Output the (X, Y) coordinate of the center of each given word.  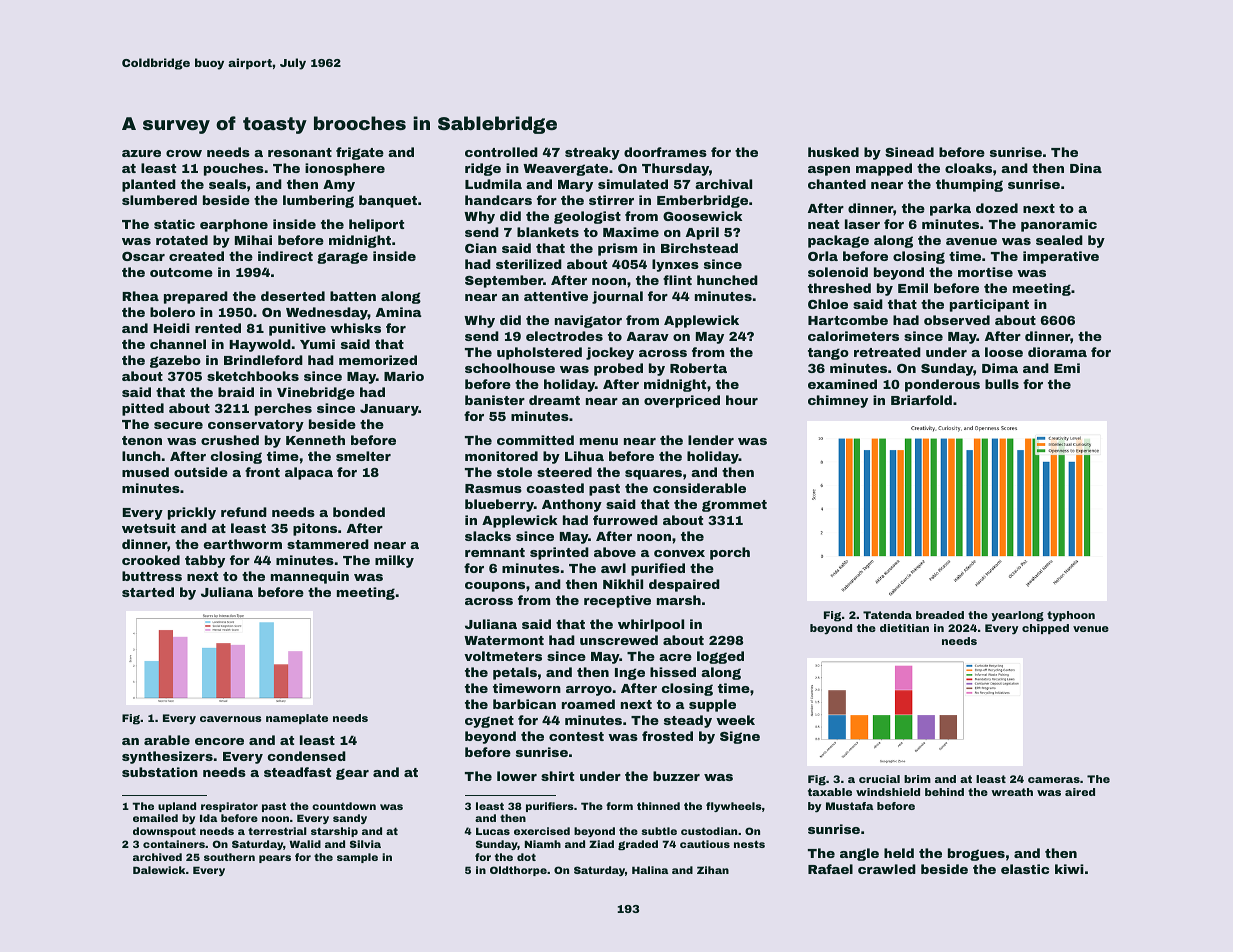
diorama (1057, 352)
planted (149, 185)
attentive (556, 296)
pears (275, 859)
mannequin (310, 577)
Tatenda (887, 615)
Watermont (504, 640)
